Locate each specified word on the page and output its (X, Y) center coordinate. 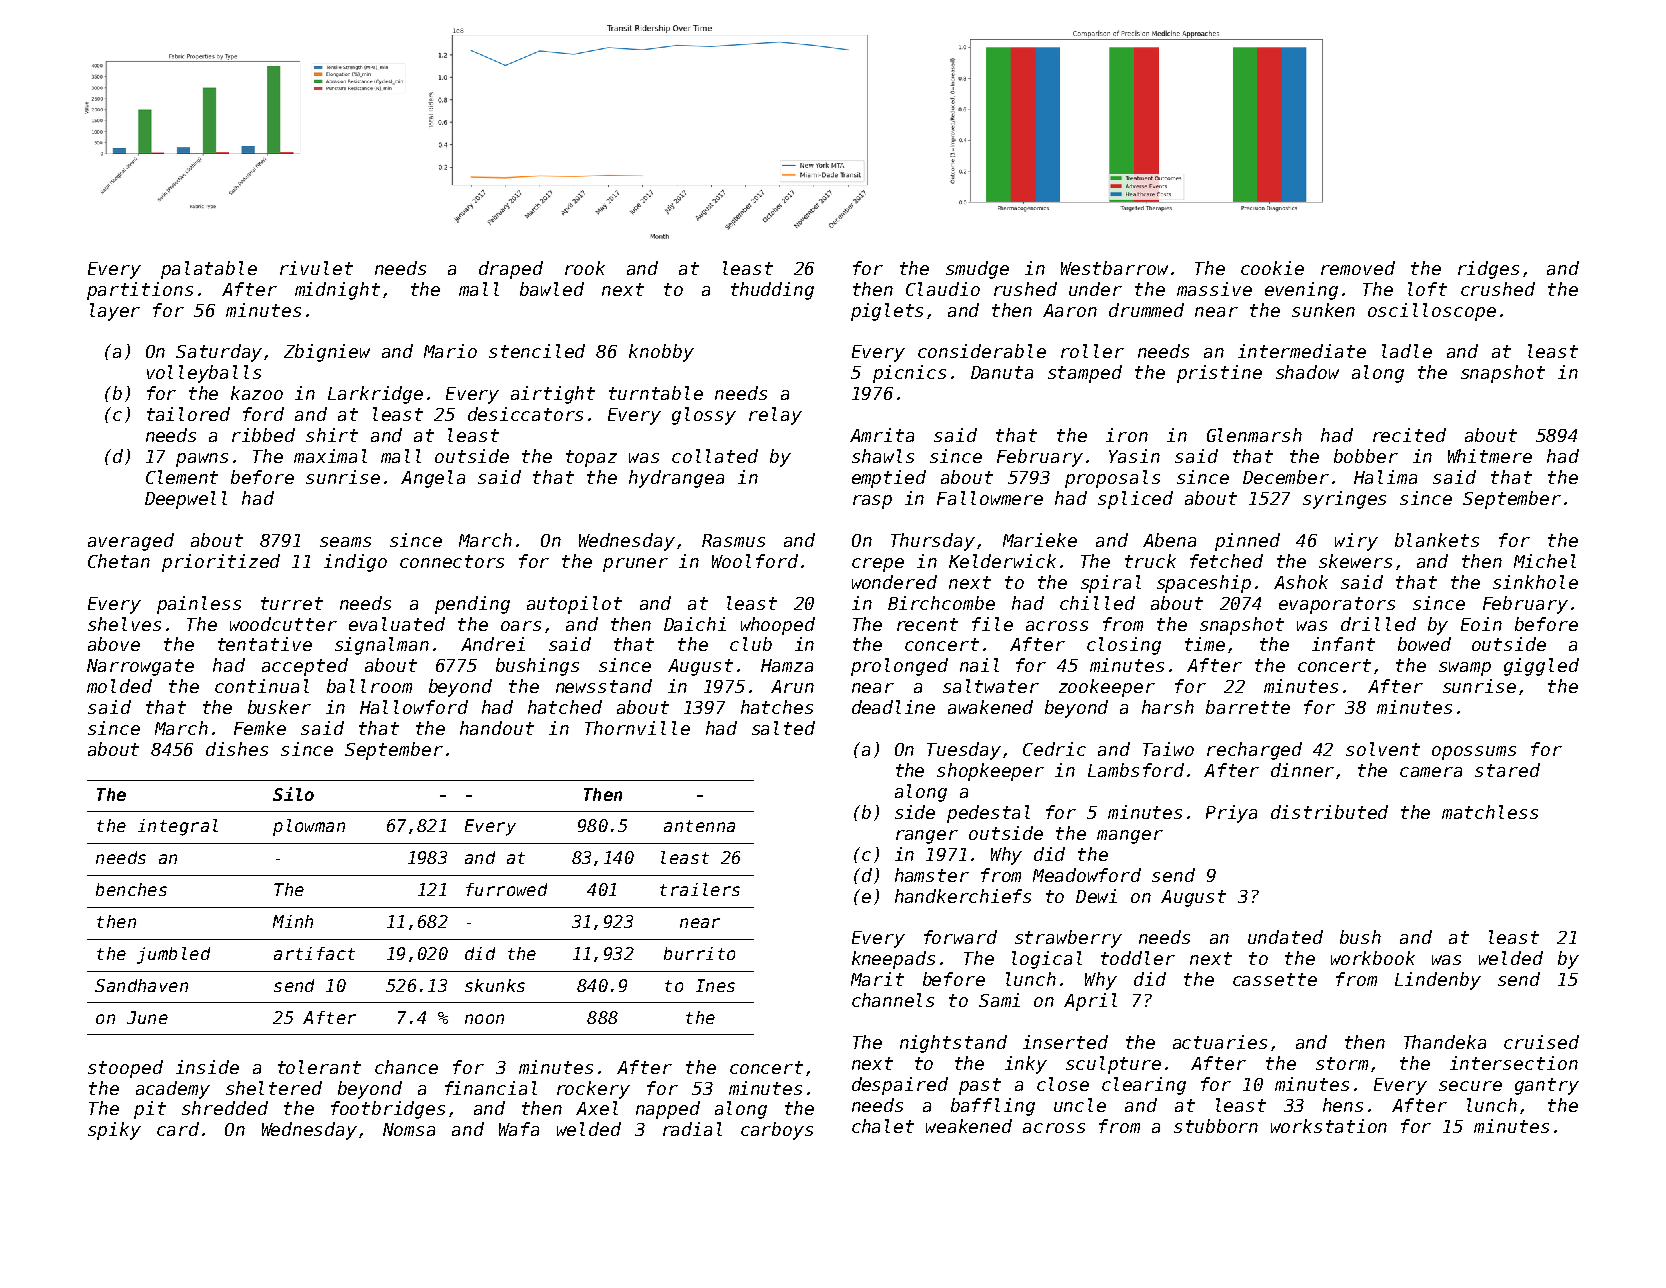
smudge (977, 270)
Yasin (1134, 456)
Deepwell (186, 500)
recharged (1254, 751)
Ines (715, 985)
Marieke (1040, 540)
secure (1470, 1086)
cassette (1275, 979)
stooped (125, 1069)
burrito (699, 953)
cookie (1272, 268)
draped (511, 270)
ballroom (369, 686)
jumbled (173, 955)
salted (783, 728)
